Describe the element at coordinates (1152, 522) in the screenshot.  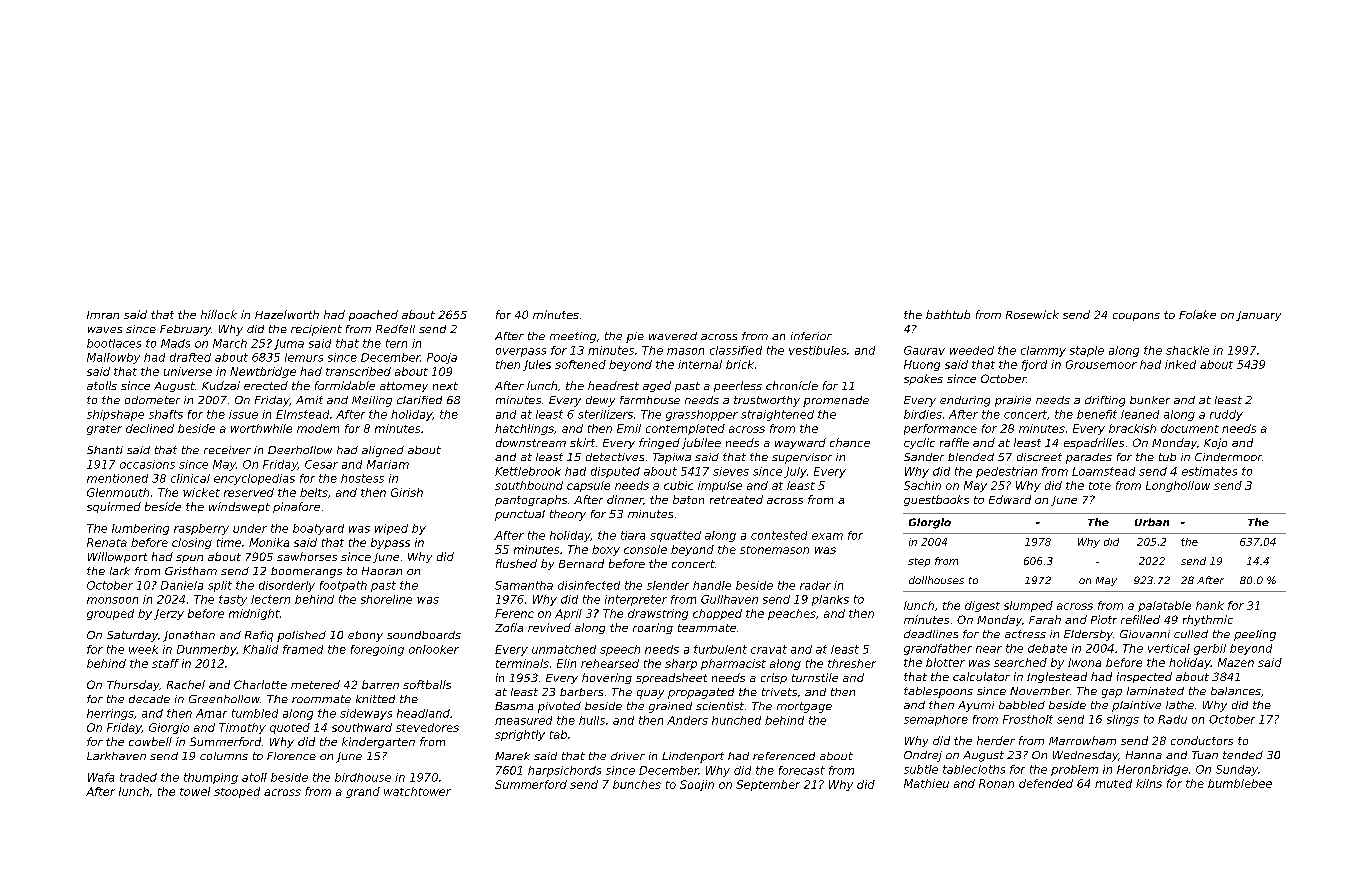
I see `Urban` at that location.
